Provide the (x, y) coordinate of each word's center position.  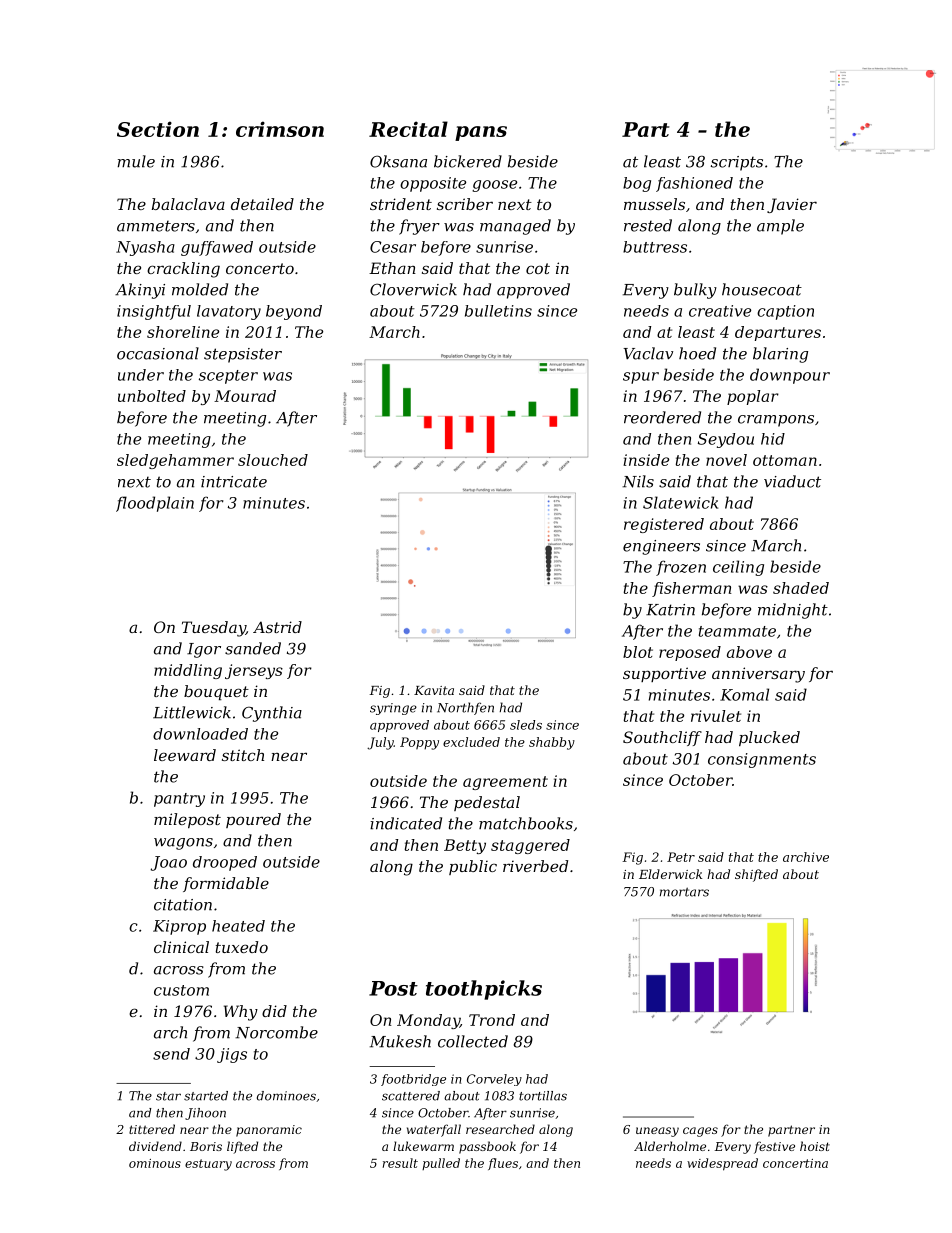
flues (503, 1164)
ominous (155, 1163)
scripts (737, 163)
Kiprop (179, 927)
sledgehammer (175, 461)
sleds (526, 725)
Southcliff (662, 738)
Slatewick (680, 502)
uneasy (657, 1132)
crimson (280, 129)
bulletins (498, 311)
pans (481, 133)
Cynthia (272, 714)
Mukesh (400, 1041)
